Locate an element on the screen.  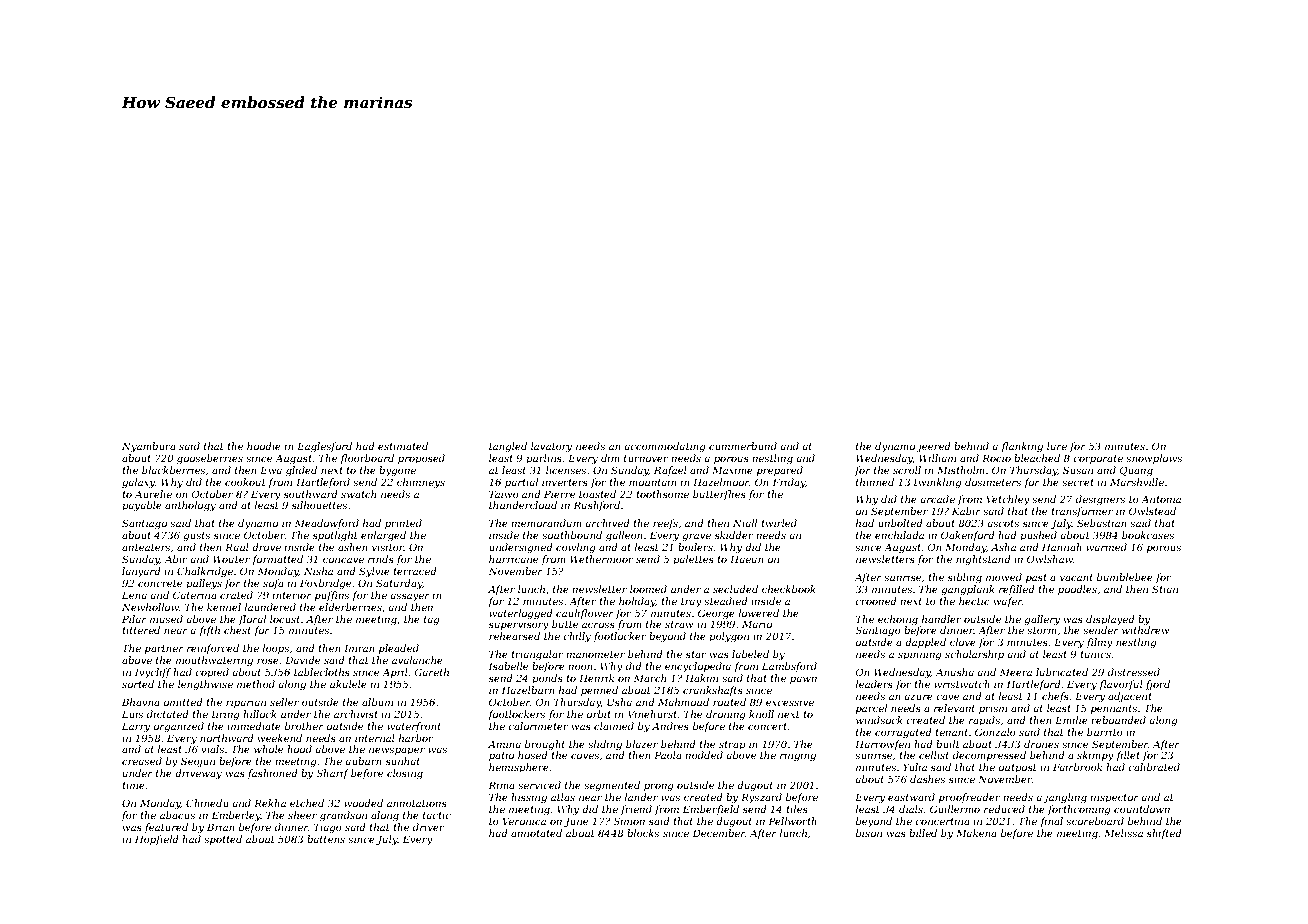
silhouettes is located at coordinates (319, 505).
